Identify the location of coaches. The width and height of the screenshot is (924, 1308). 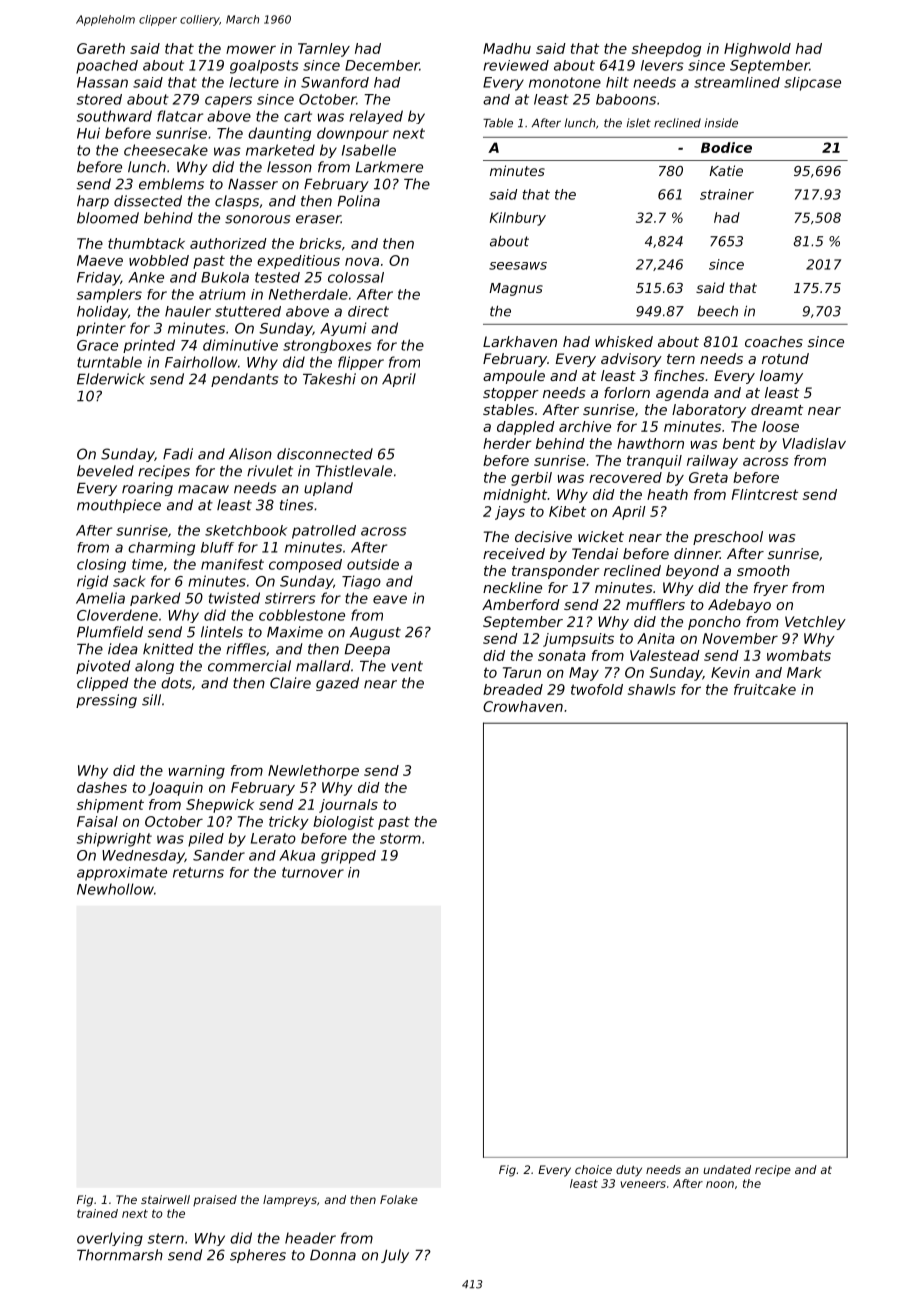
(774, 341).
